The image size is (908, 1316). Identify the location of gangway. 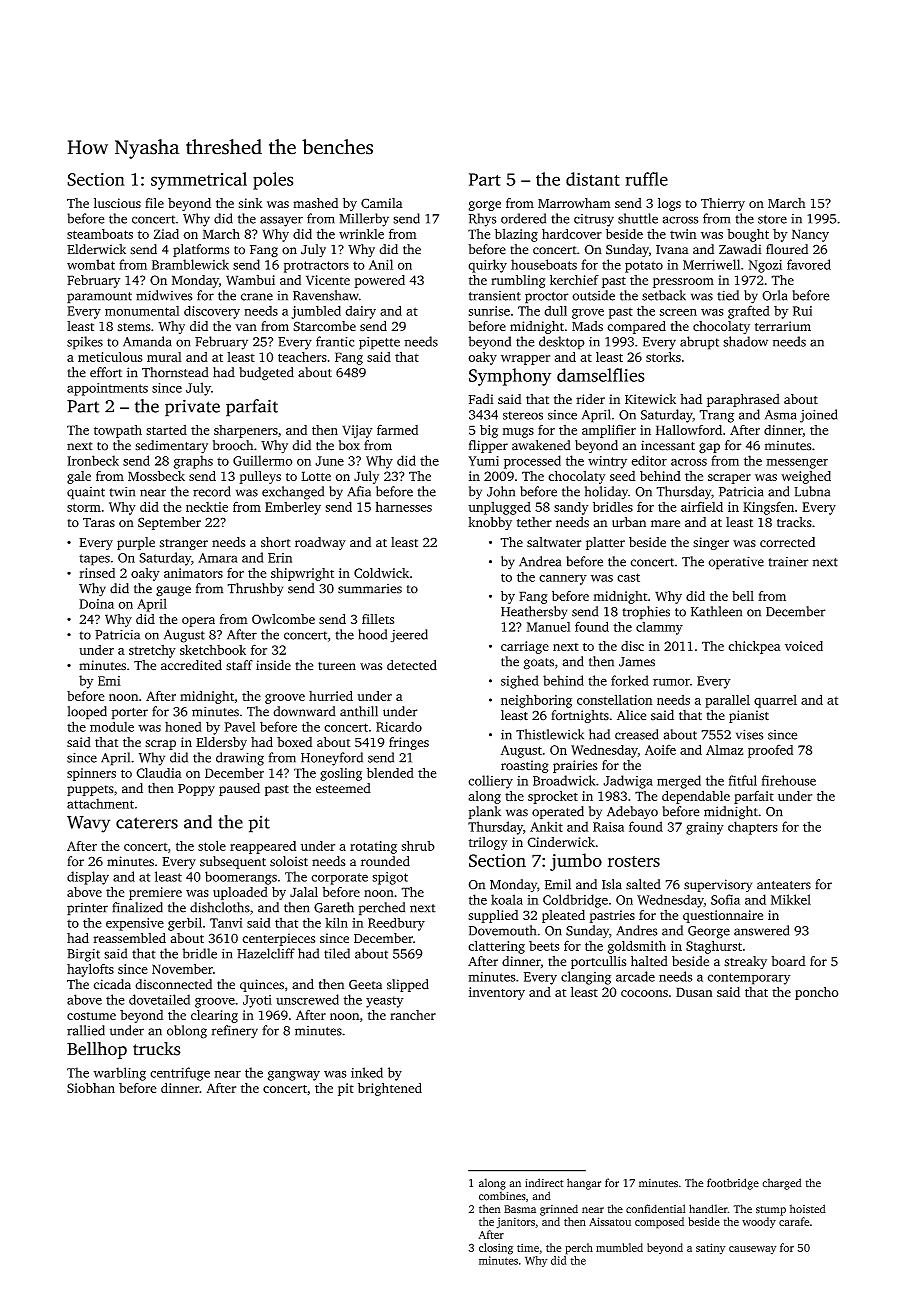
(294, 1075).
